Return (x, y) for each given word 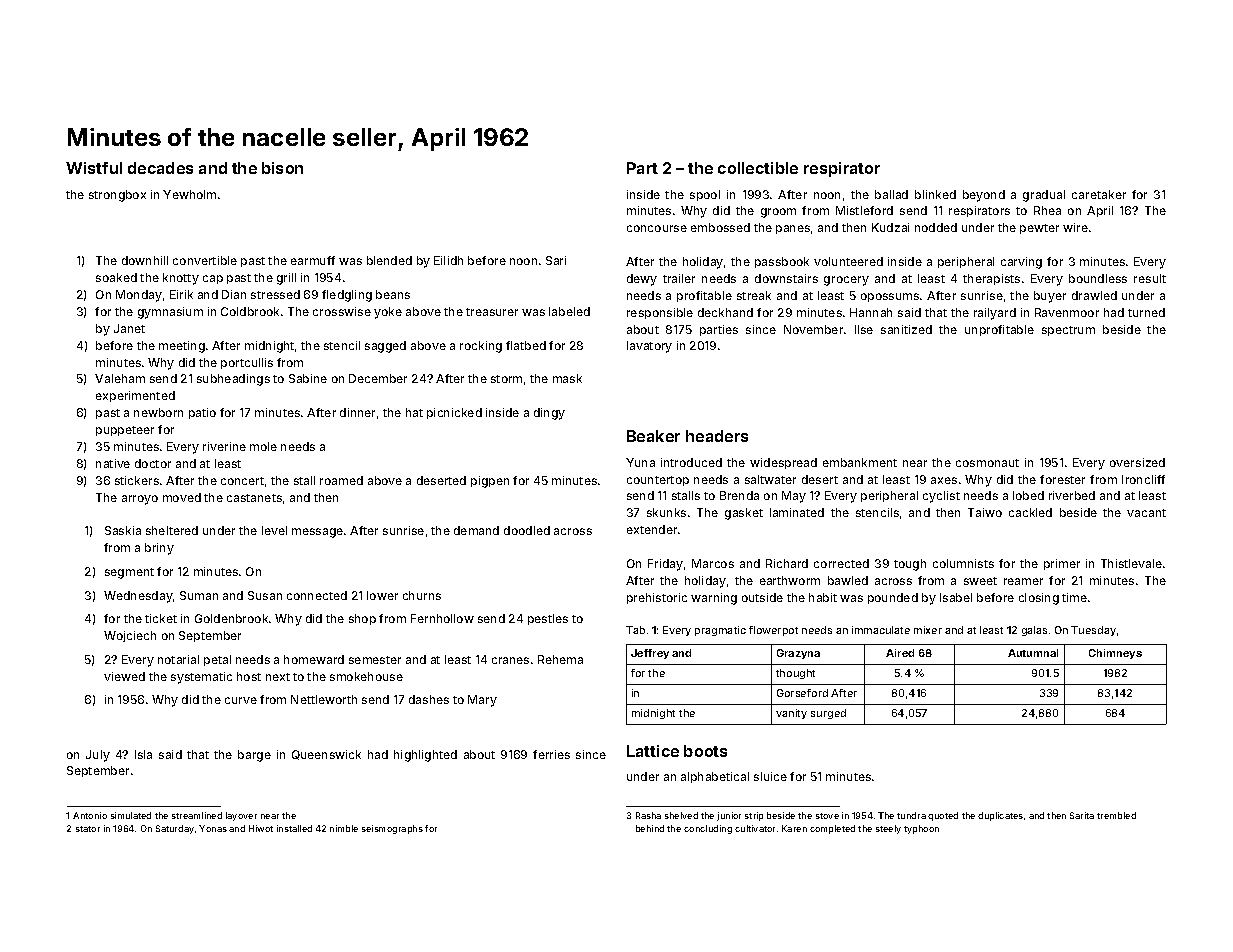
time (1074, 597)
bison (282, 168)
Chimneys (1115, 654)
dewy (642, 280)
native (113, 463)
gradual (1044, 196)
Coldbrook (250, 311)
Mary (482, 701)
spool (705, 195)
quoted (943, 816)
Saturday (175, 829)
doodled (527, 530)
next (278, 677)
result (1150, 278)
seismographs (392, 829)
